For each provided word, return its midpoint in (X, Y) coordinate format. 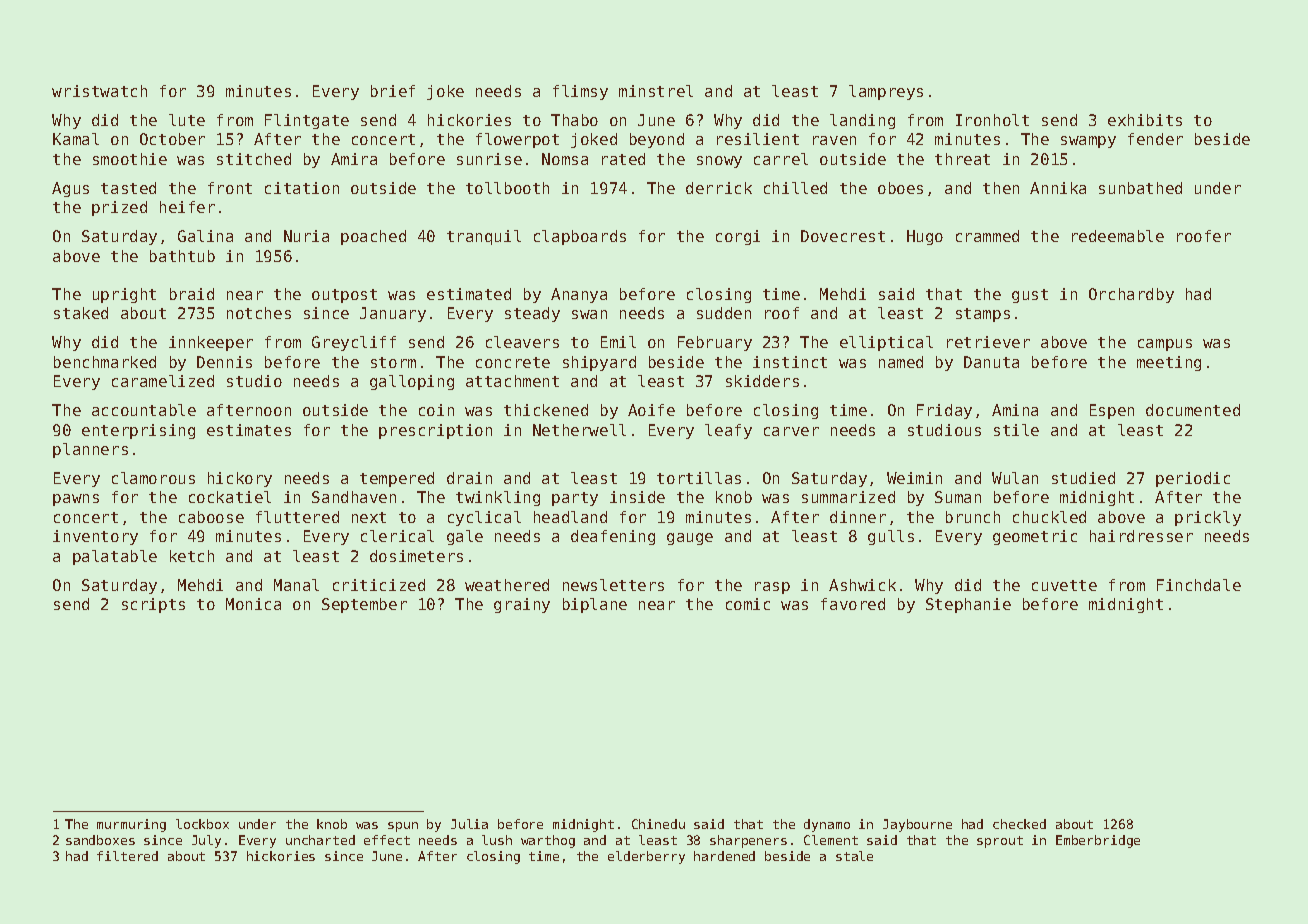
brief (393, 91)
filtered (127, 856)
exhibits (1145, 120)
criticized (379, 585)
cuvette (1064, 585)
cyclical (484, 518)
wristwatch (99, 91)
